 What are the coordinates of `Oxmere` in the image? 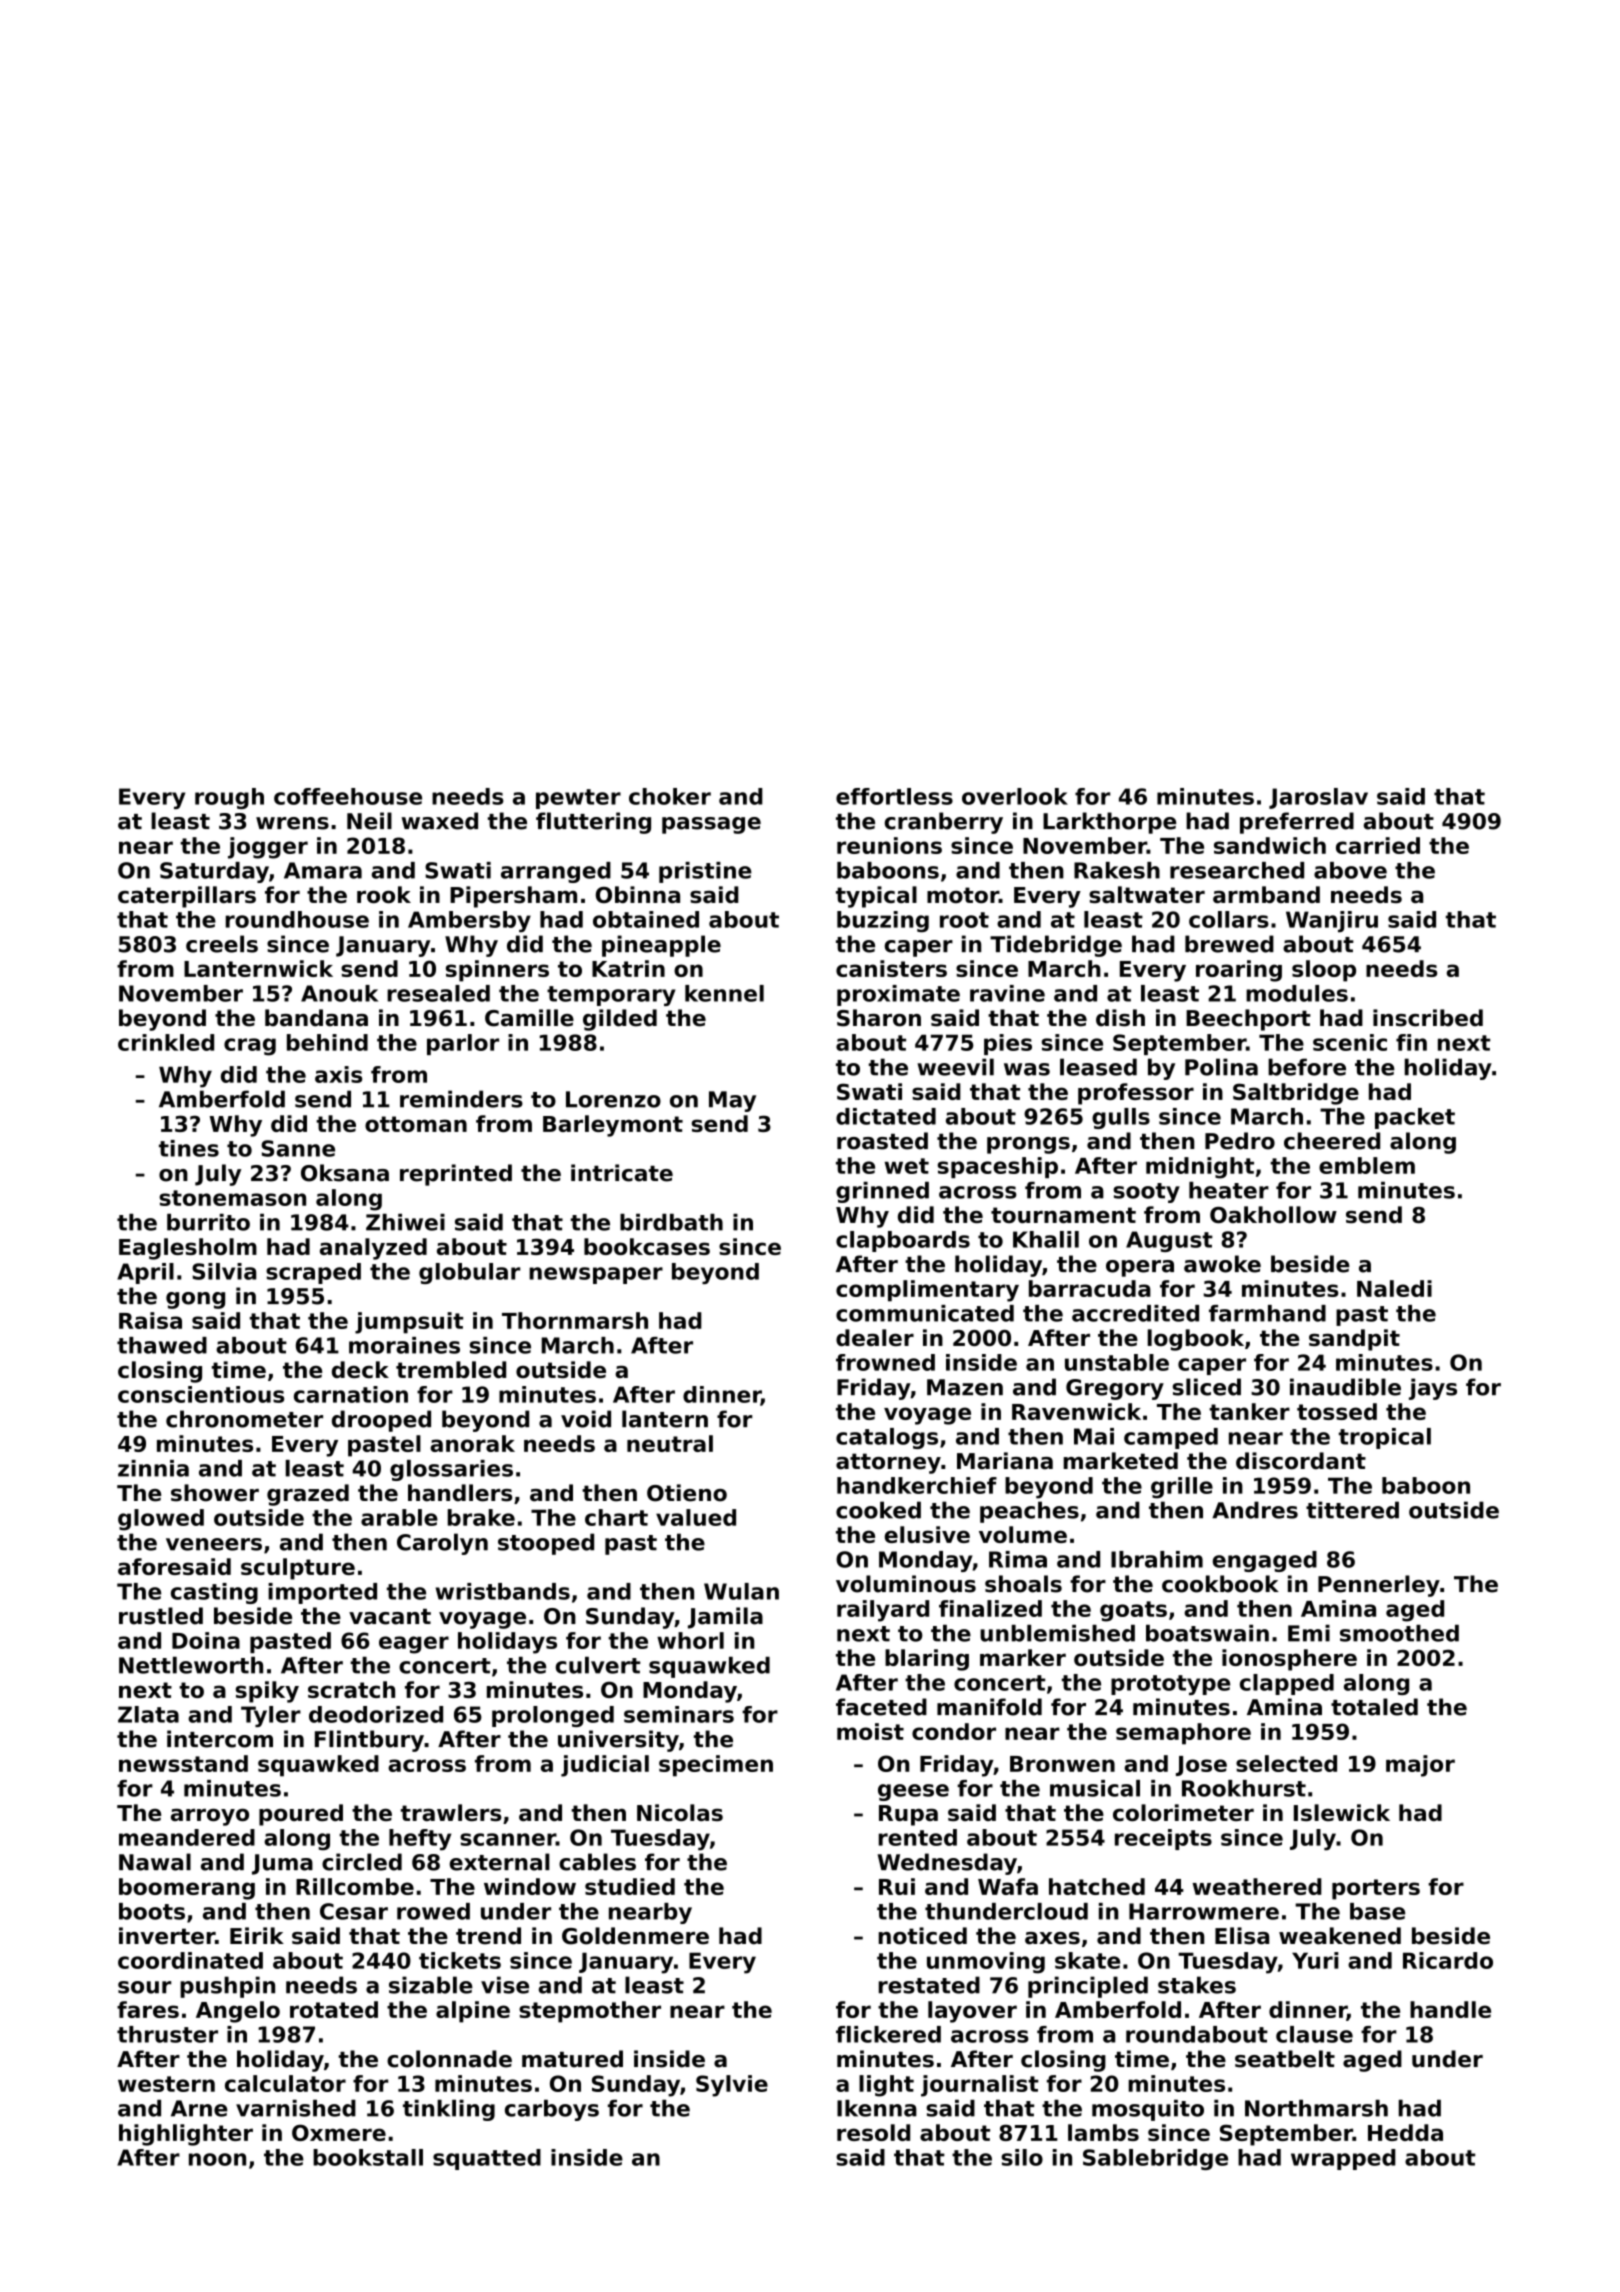 It's located at (339, 2132).
